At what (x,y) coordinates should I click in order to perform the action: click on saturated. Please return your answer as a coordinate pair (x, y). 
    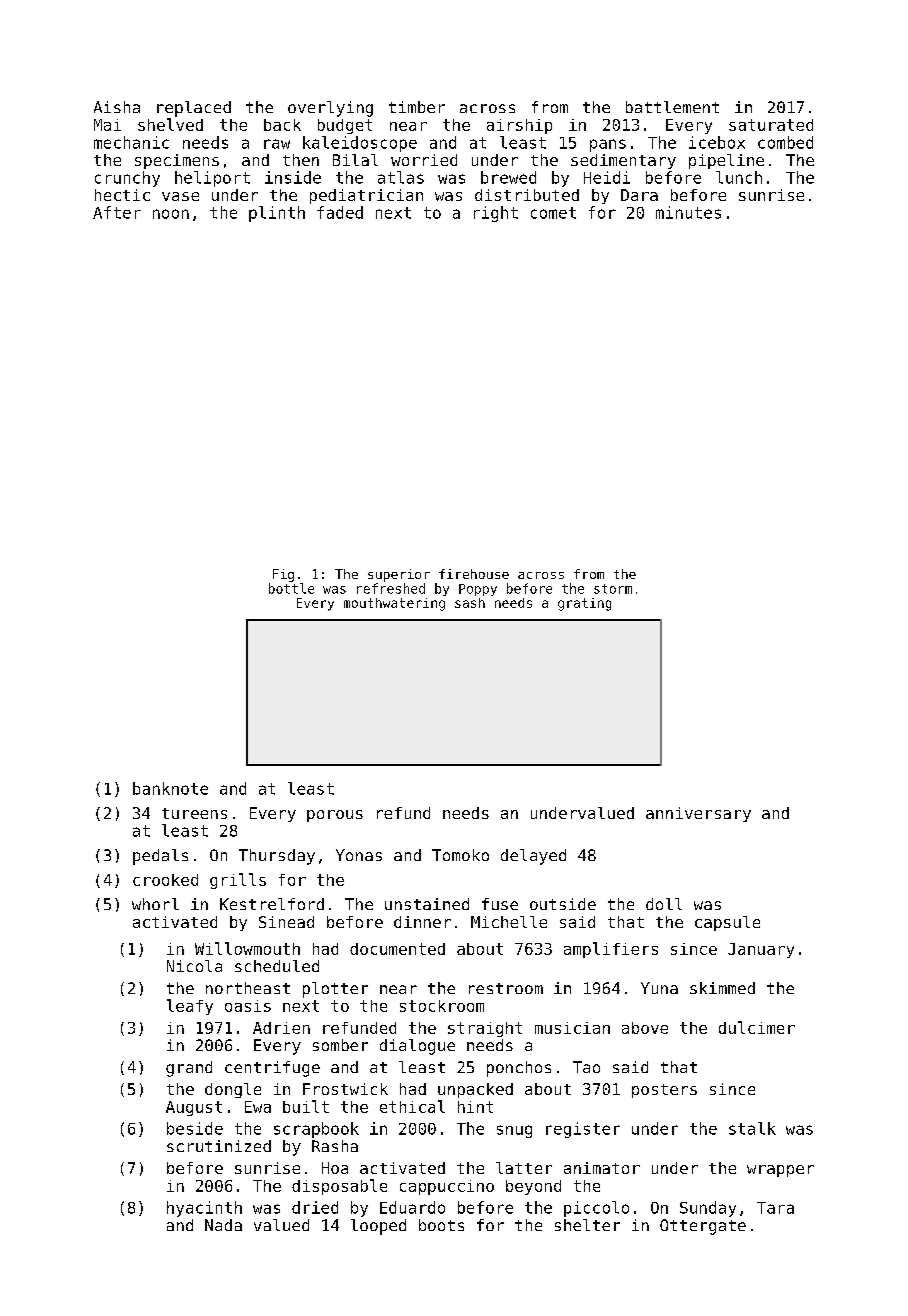
    Looking at the image, I should click on (771, 125).
